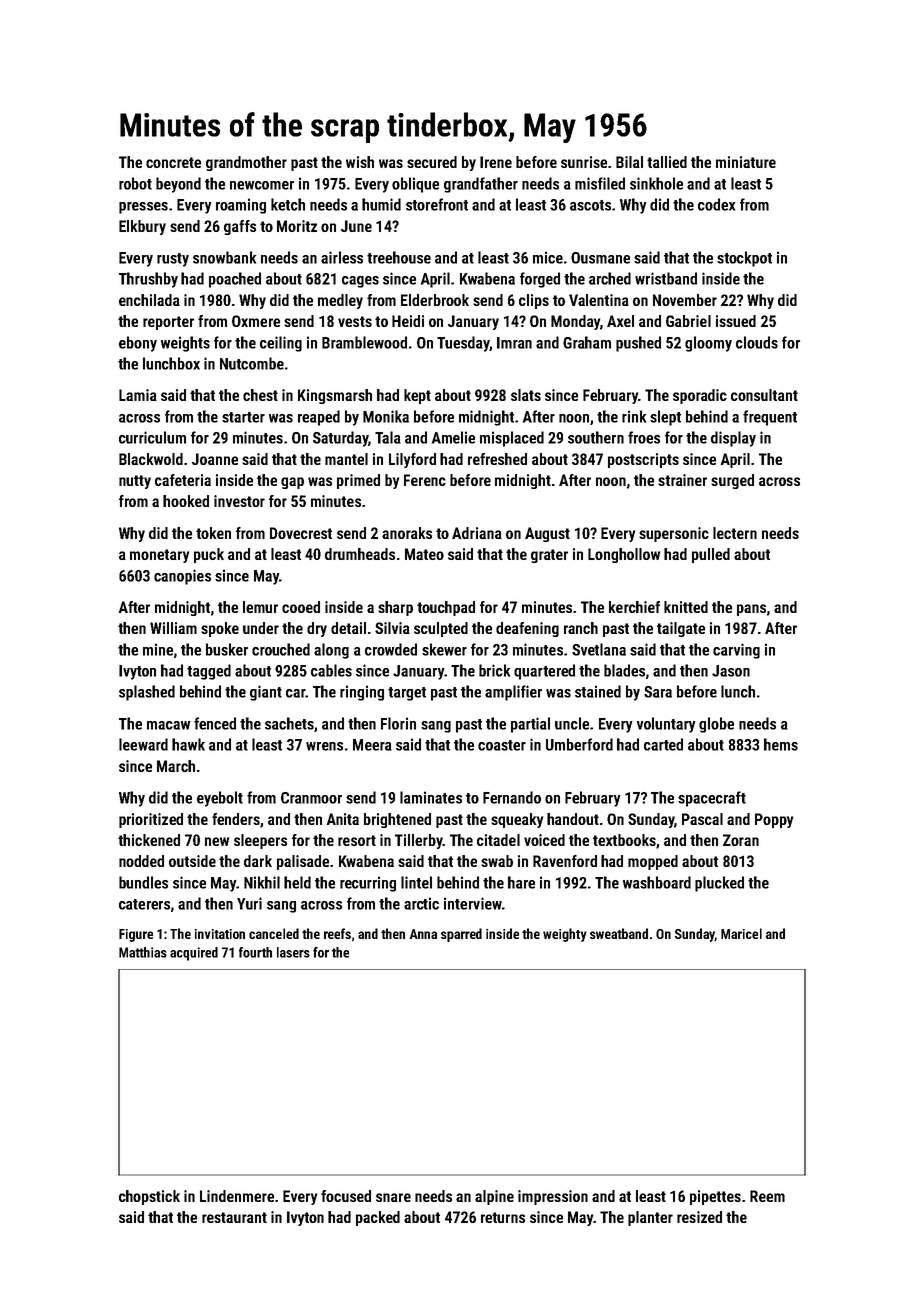 The width and height of the screenshot is (924, 1308). Describe the element at coordinates (360, 162) in the screenshot. I see `wish` at that location.
